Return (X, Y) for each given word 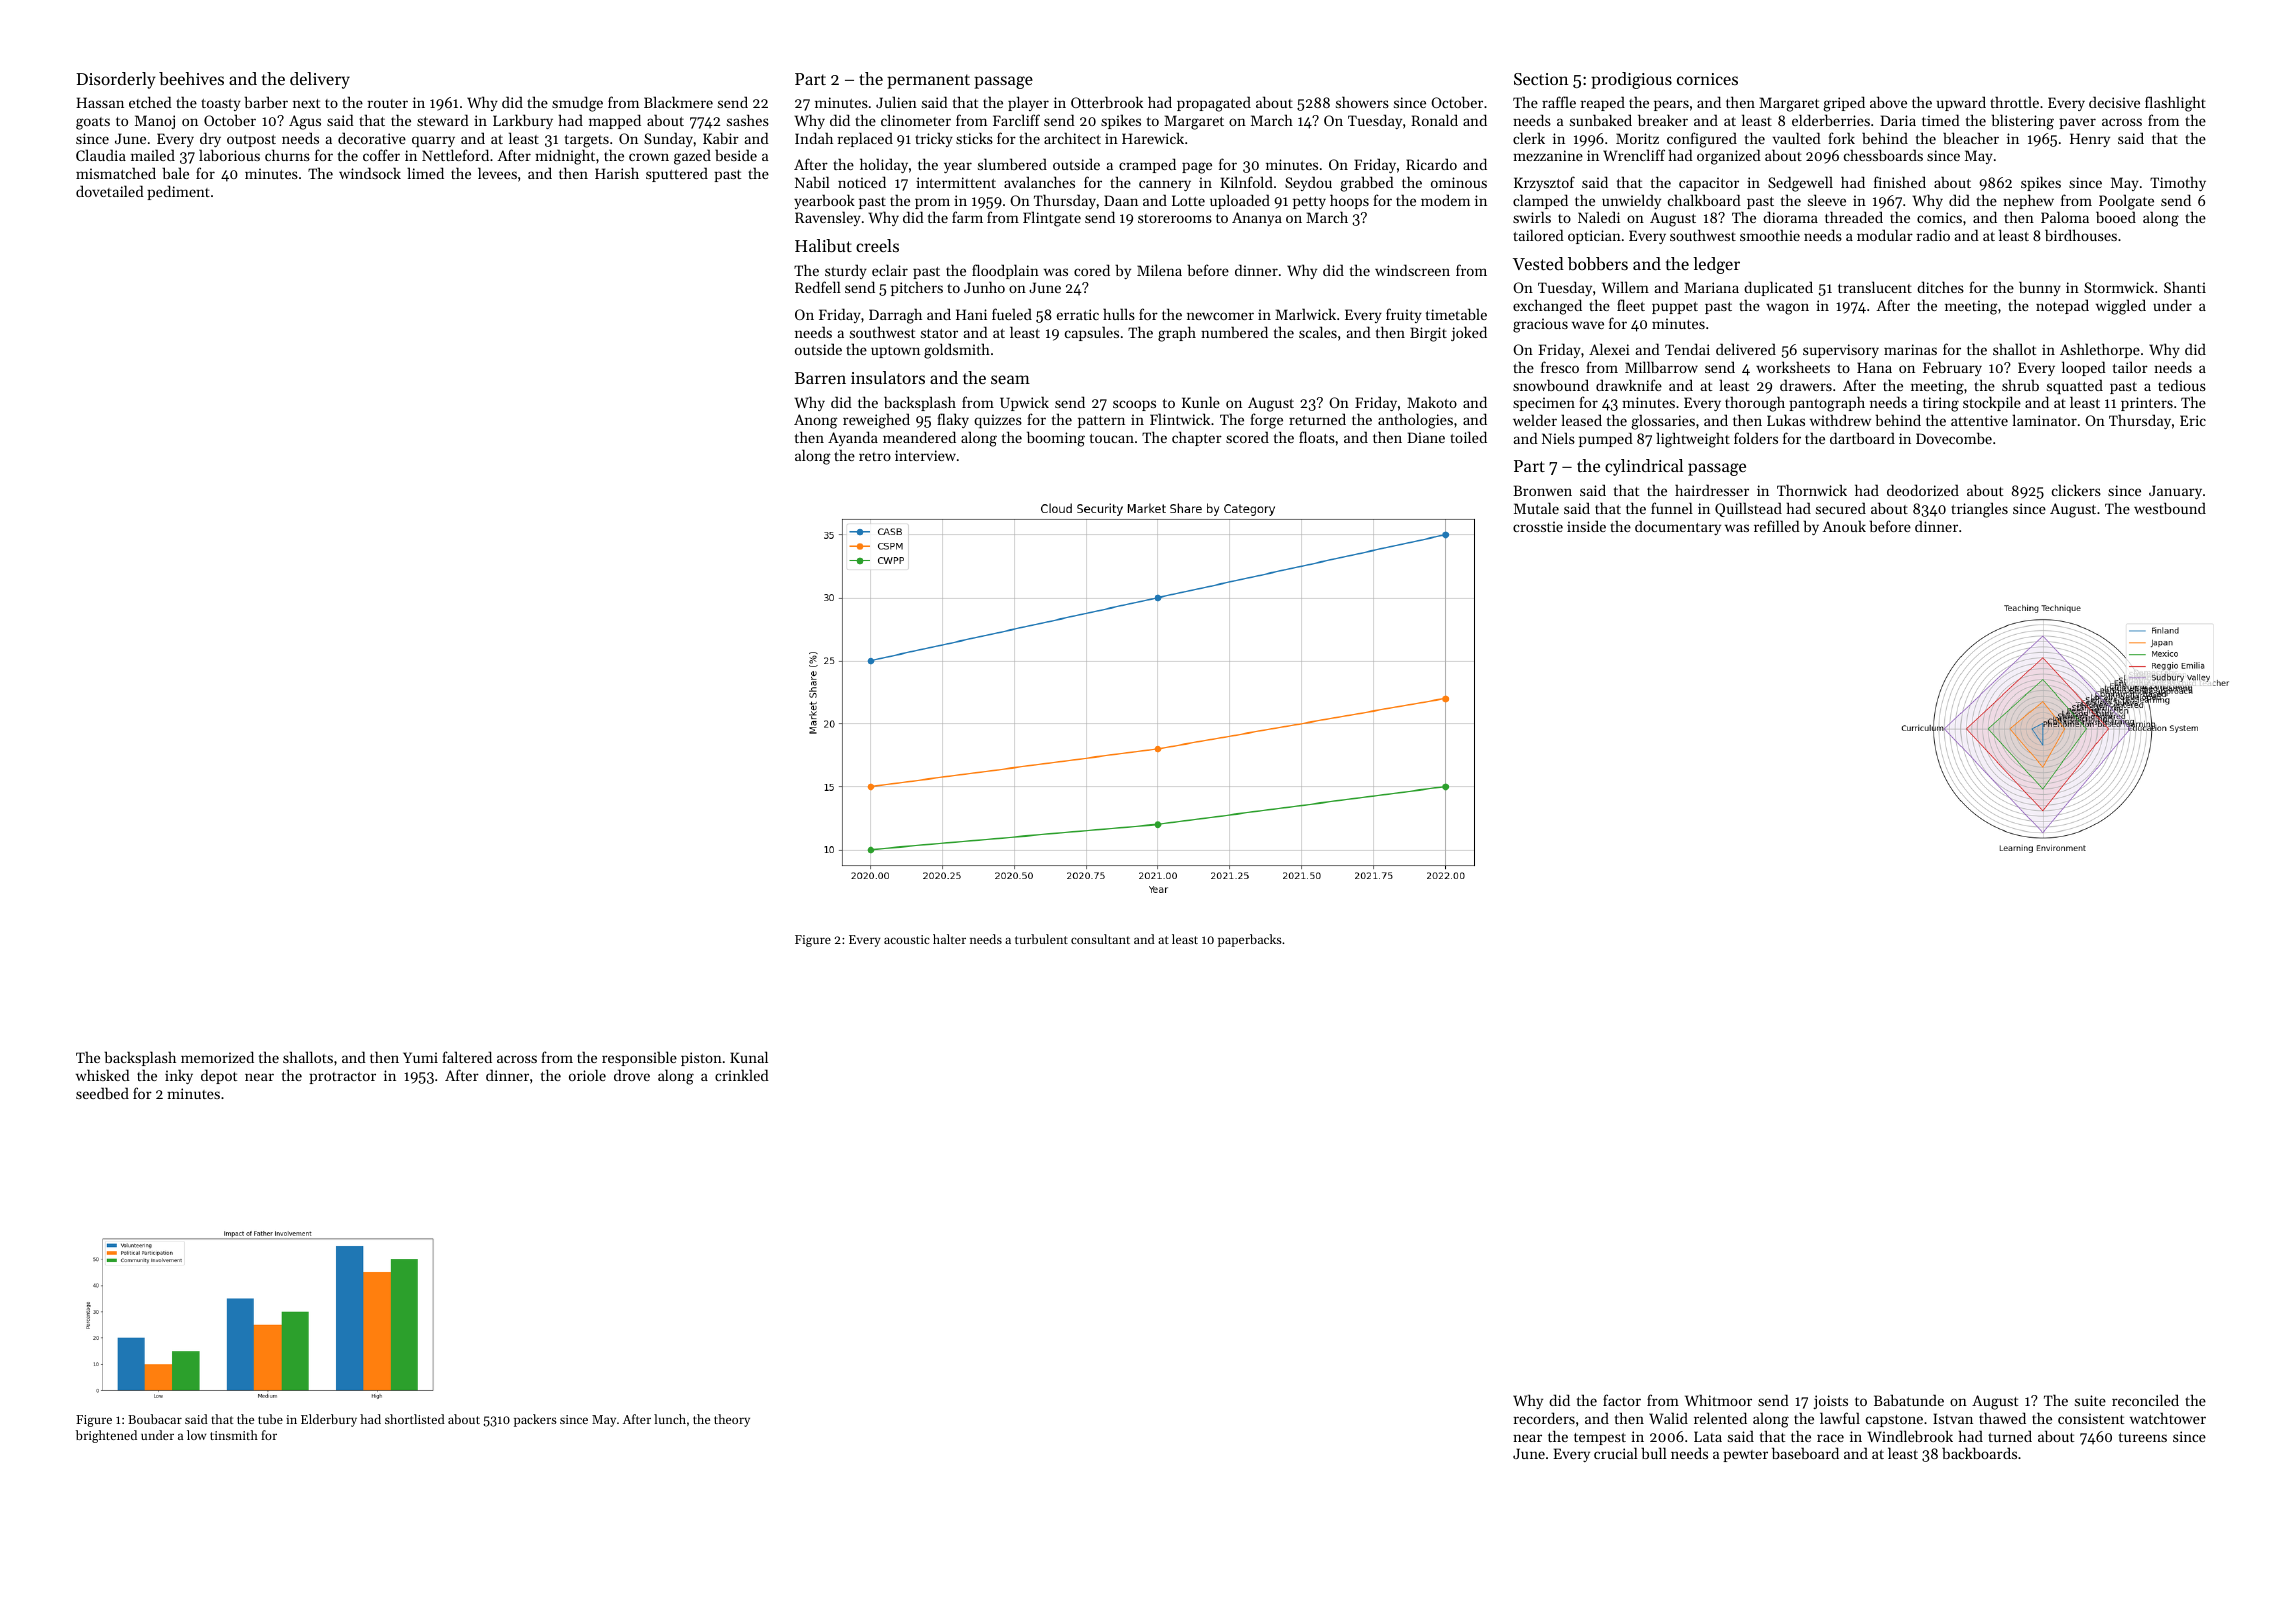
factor (1622, 1400)
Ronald (1434, 120)
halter (949, 939)
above (1888, 102)
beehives (191, 78)
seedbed (102, 1093)
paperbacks (1250, 940)
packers (535, 1420)
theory (732, 1420)
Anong (816, 421)
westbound (2170, 508)
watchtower (2168, 1418)
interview (925, 455)
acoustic (907, 939)
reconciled (2145, 1400)
